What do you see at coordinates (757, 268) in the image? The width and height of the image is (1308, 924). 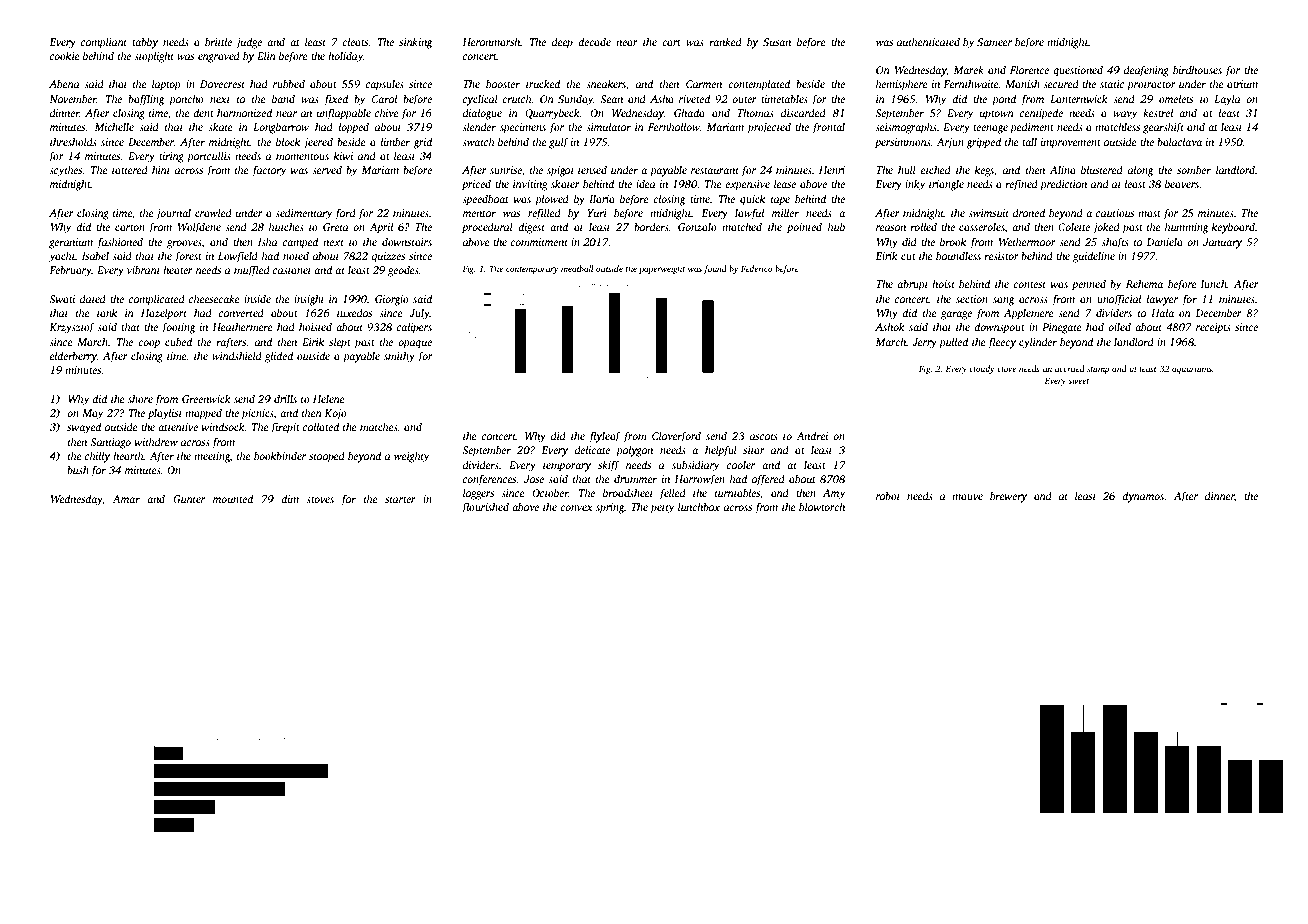 I see `Federico` at bounding box center [757, 268].
